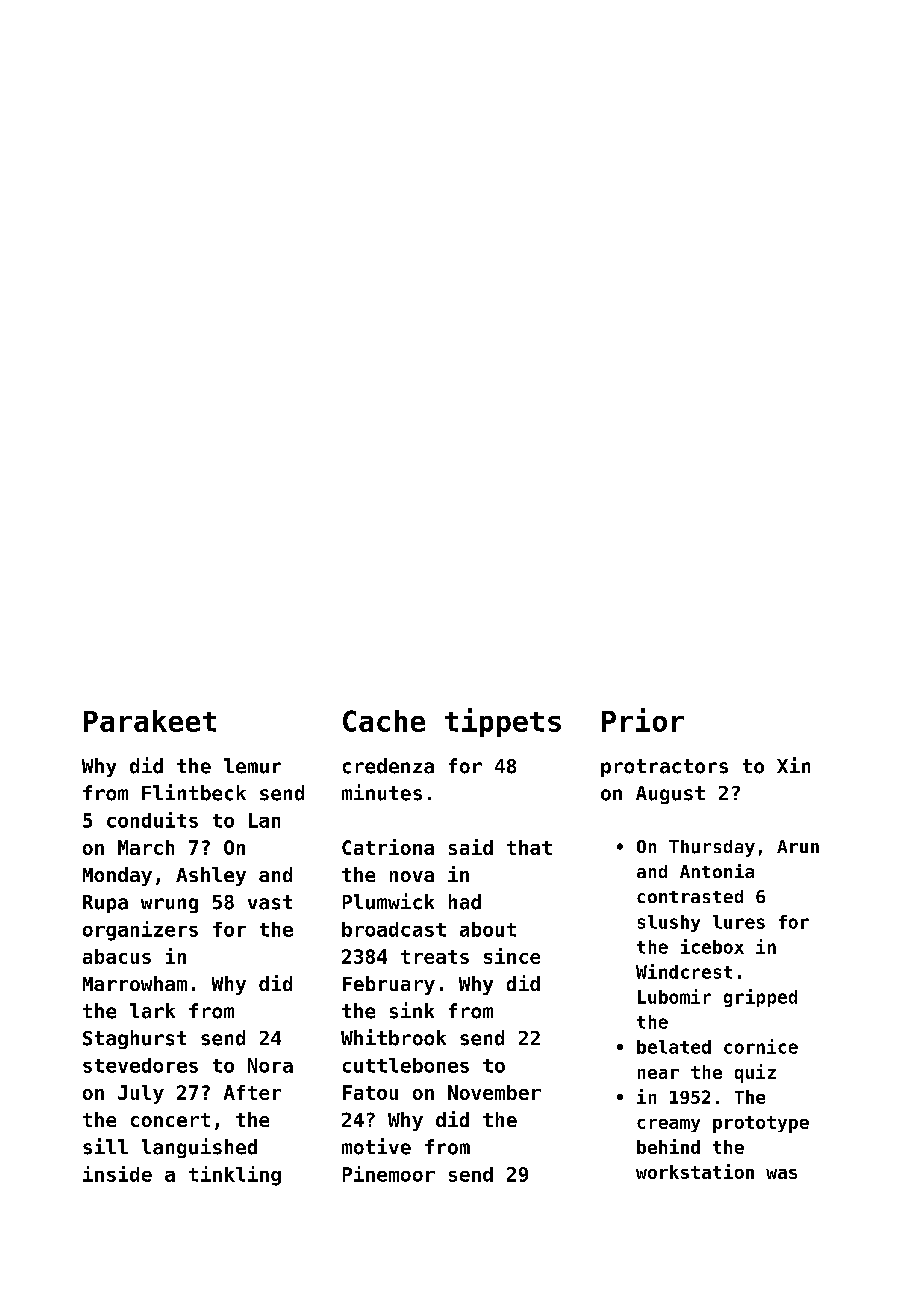  Describe the element at coordinates (412, 1010) in the screenshot. I see `sink` at that location.
